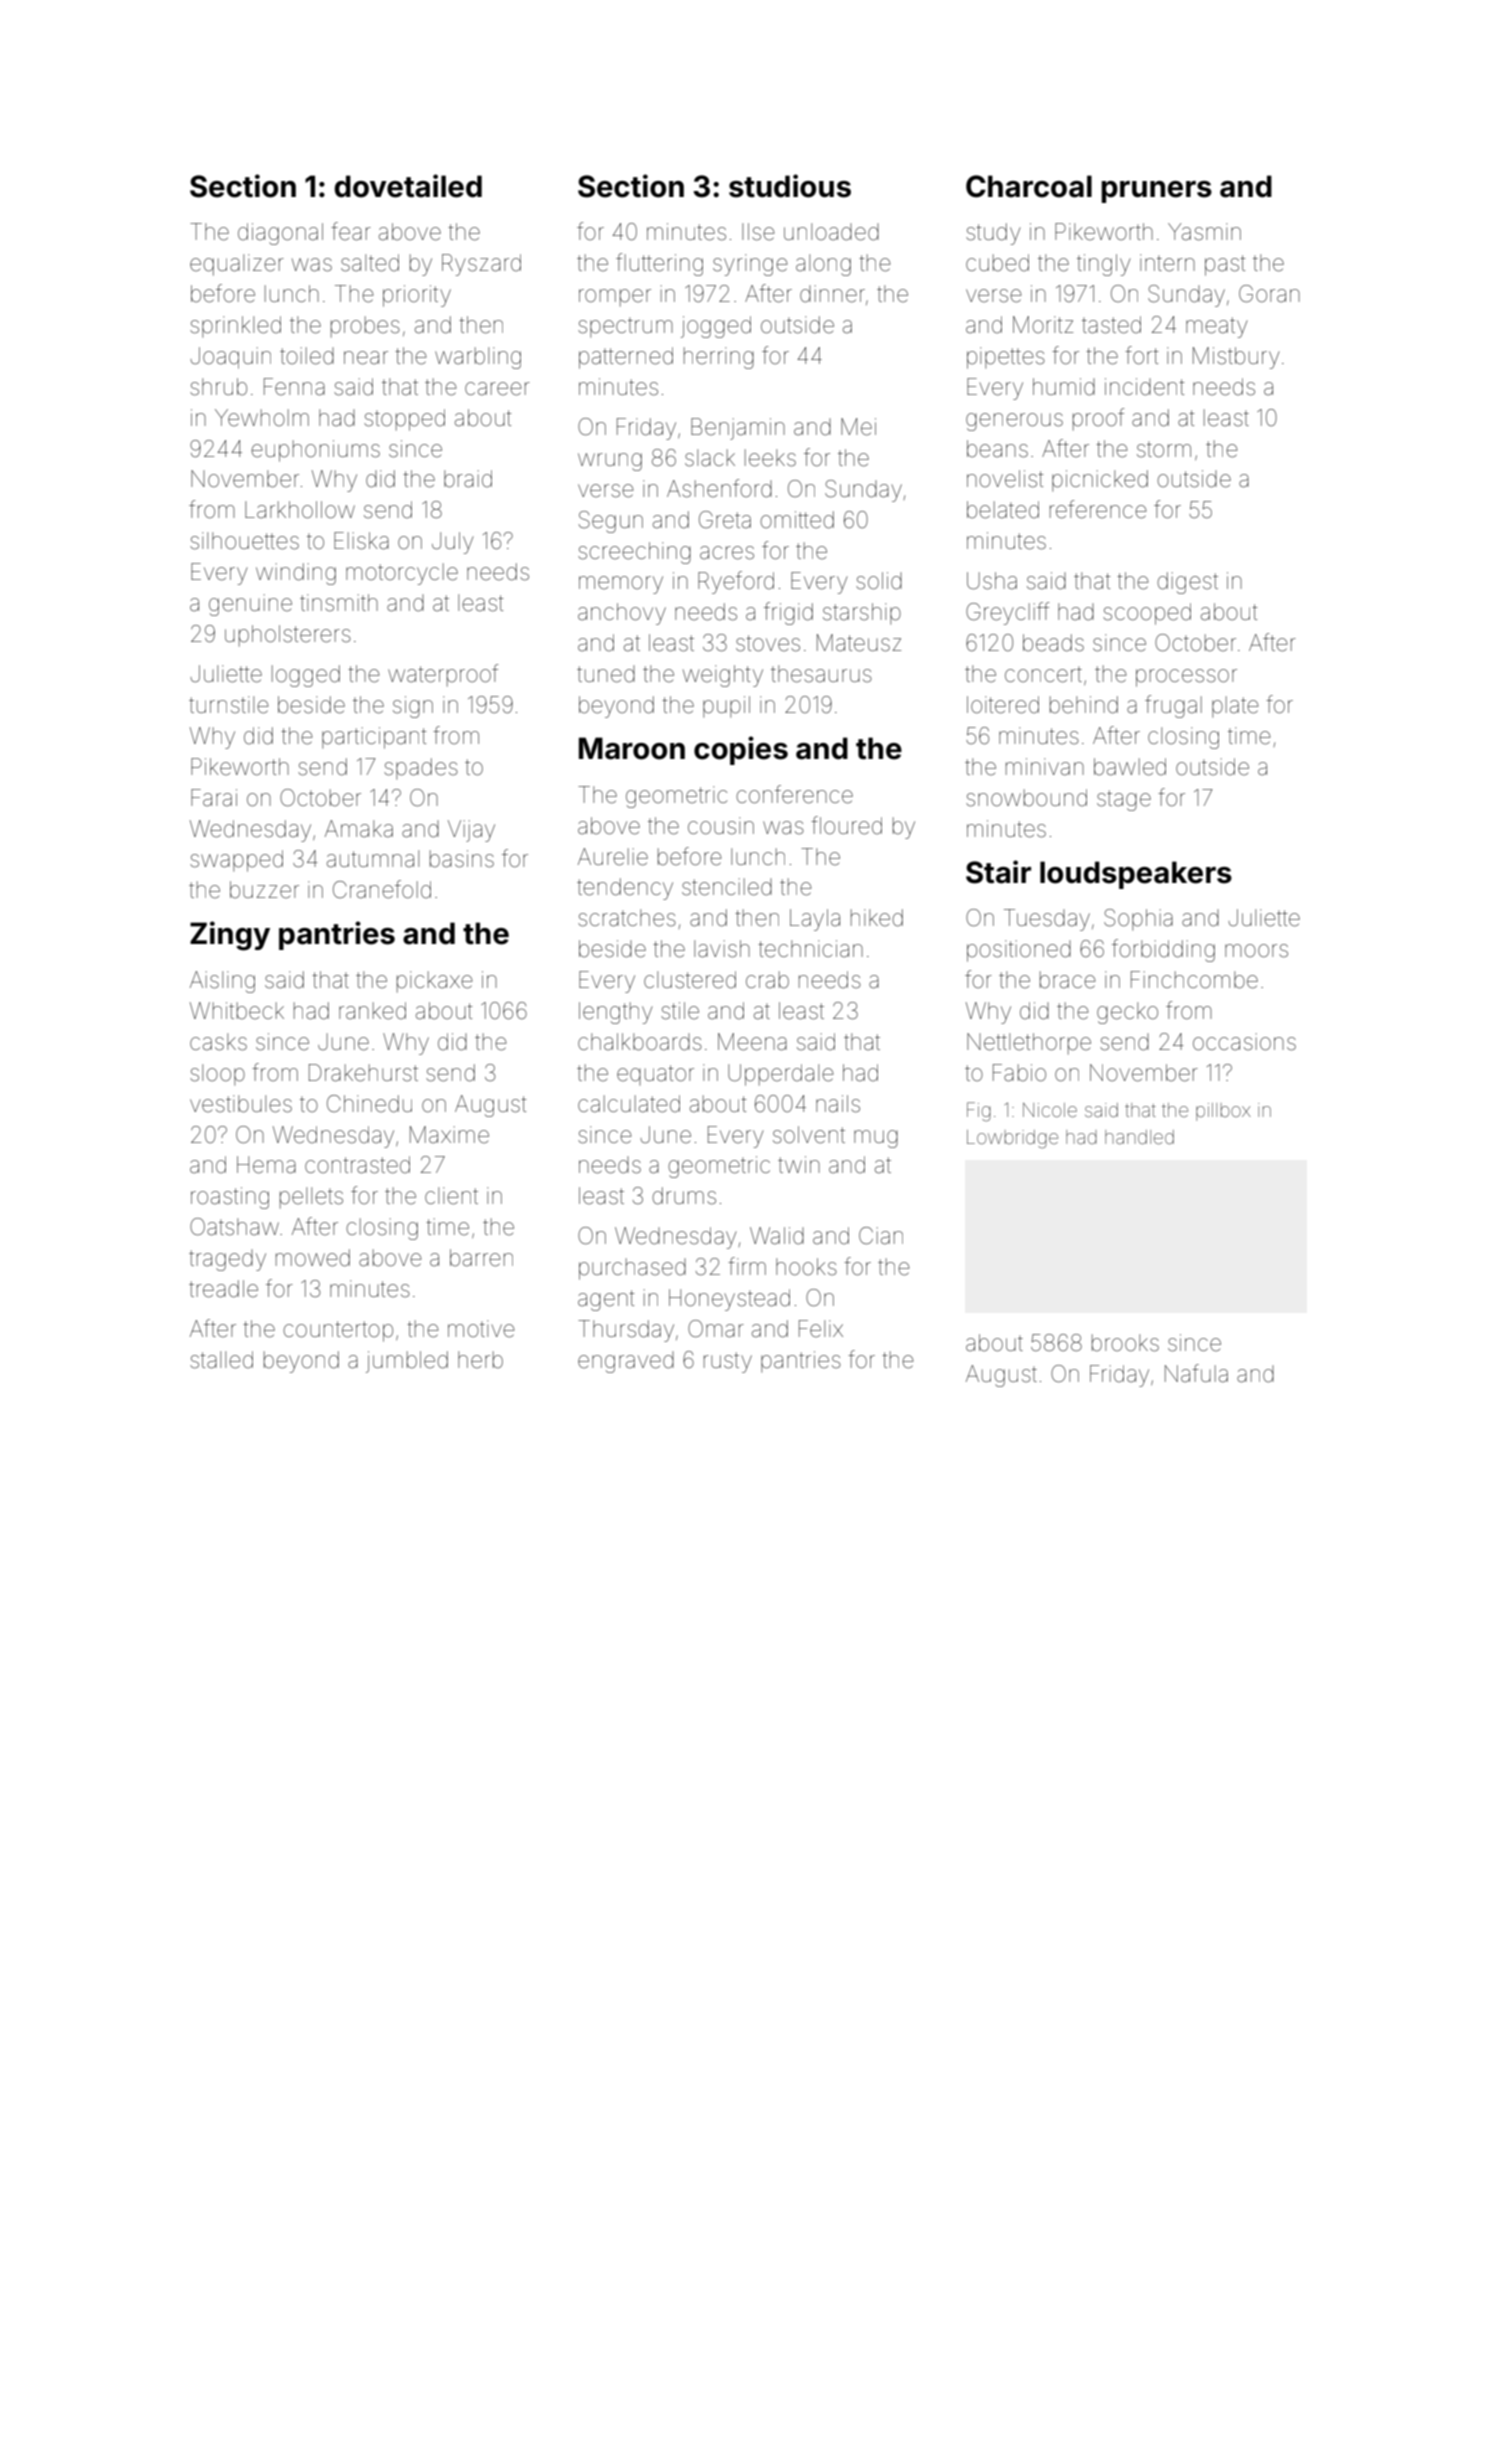 This screenshot has height=2464, width=1496. What do you see at coordinates (369, 1104) in the screenshot?
I see `Chinedu` at bounding box center [369, 1104].
